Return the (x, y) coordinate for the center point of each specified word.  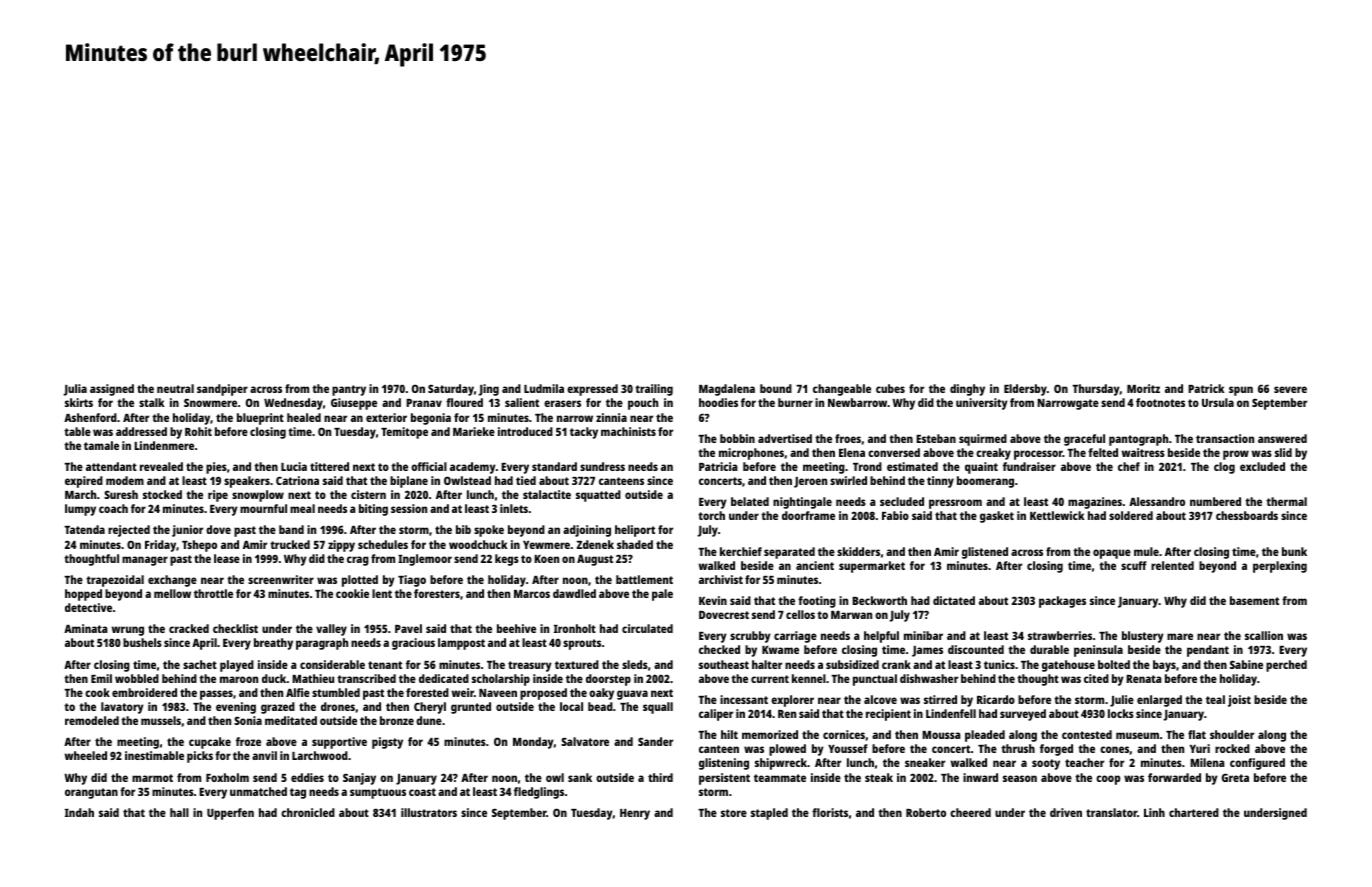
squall (658, 708)
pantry (349, 390)
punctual (875, 680)
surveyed (1023, 715)
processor (1038, 455)
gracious (413, 644)
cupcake (210, 743)
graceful (1084, 440)
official (429, 466)
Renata (1144, 679)
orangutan (91, 793)
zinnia (611, 417)
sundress (602, 466)
